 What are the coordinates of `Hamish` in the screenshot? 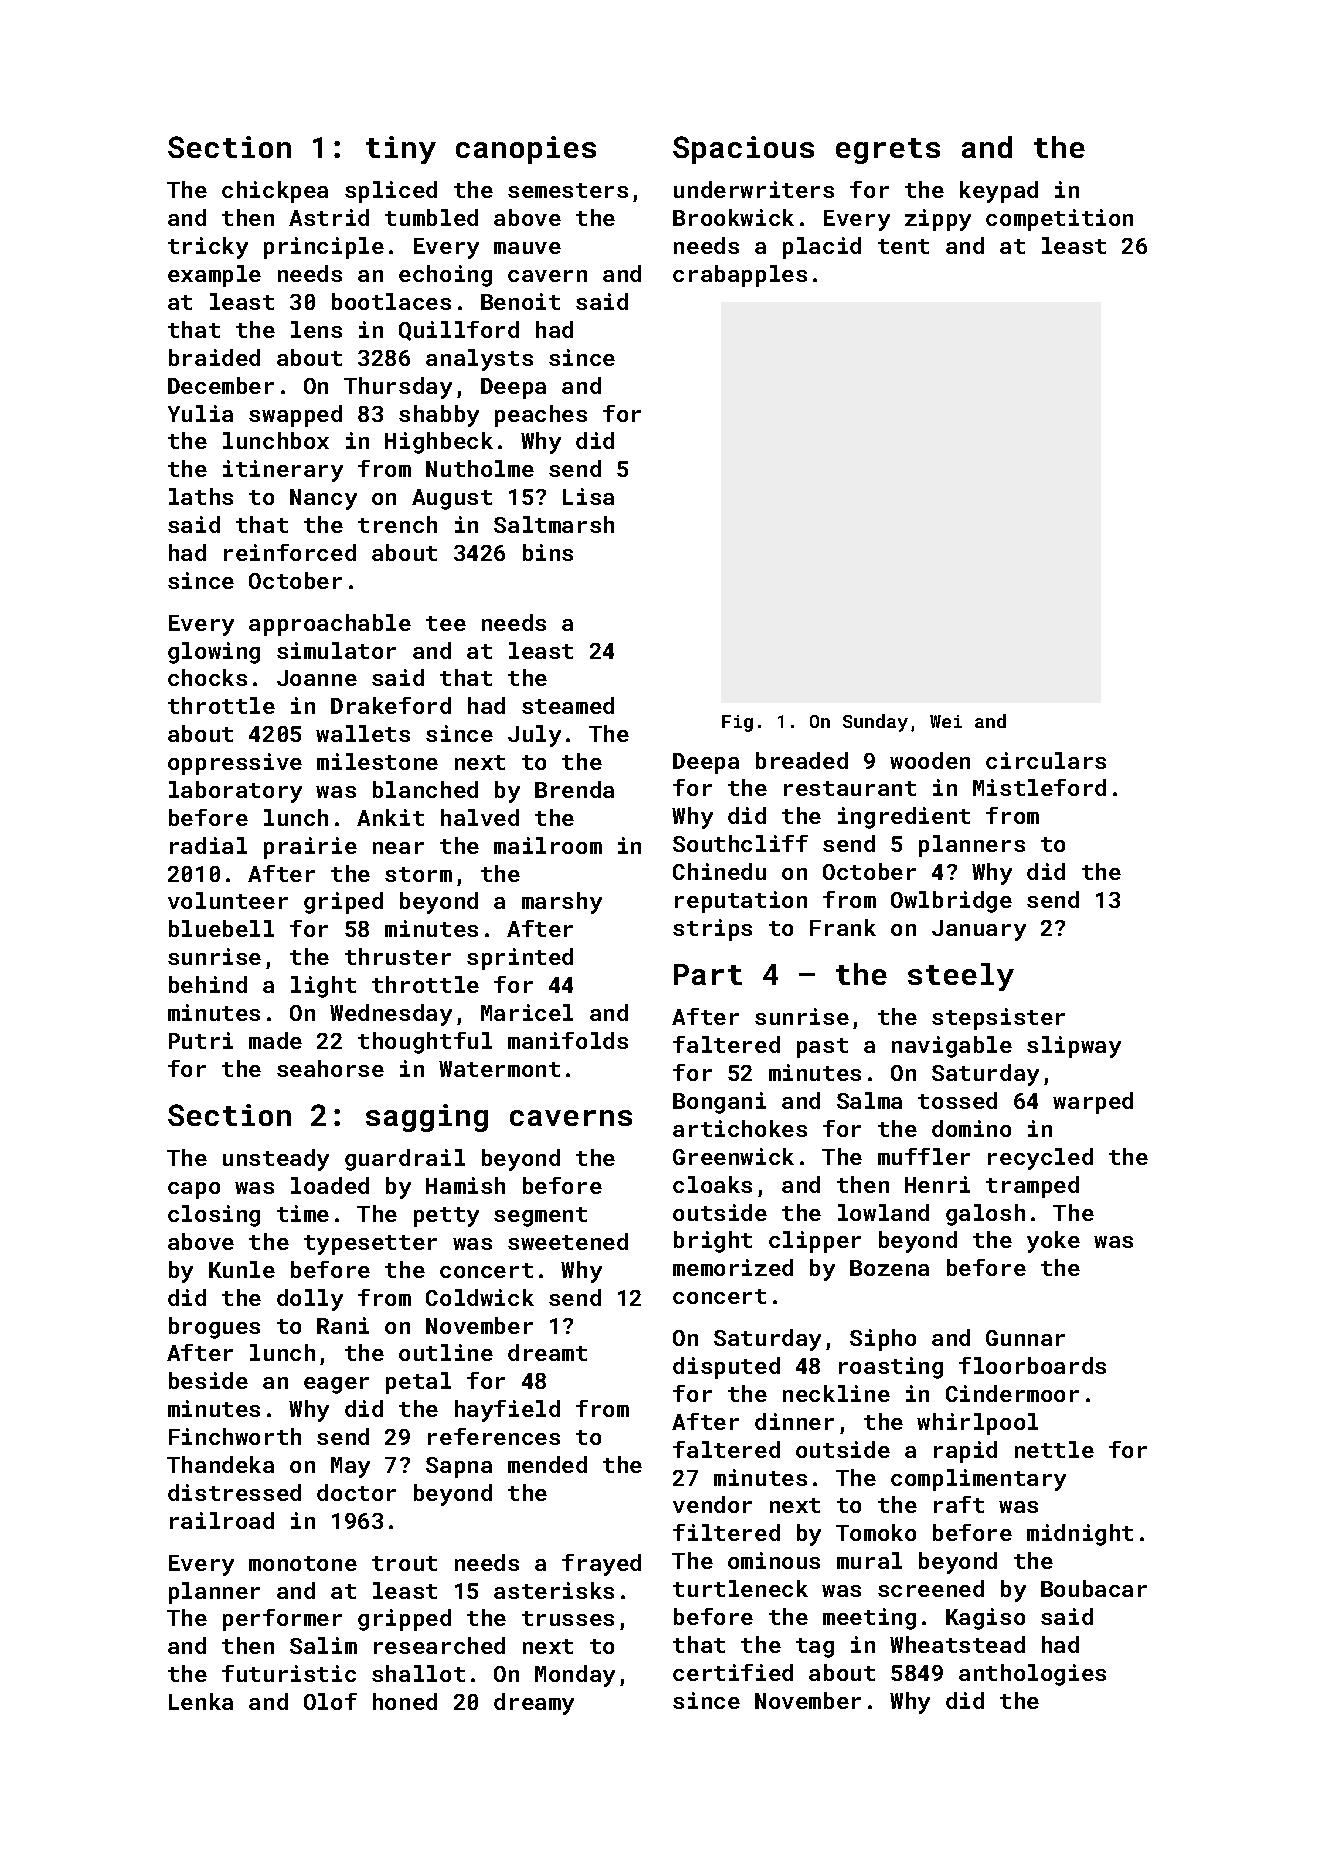 It's located at (465, 1185).
